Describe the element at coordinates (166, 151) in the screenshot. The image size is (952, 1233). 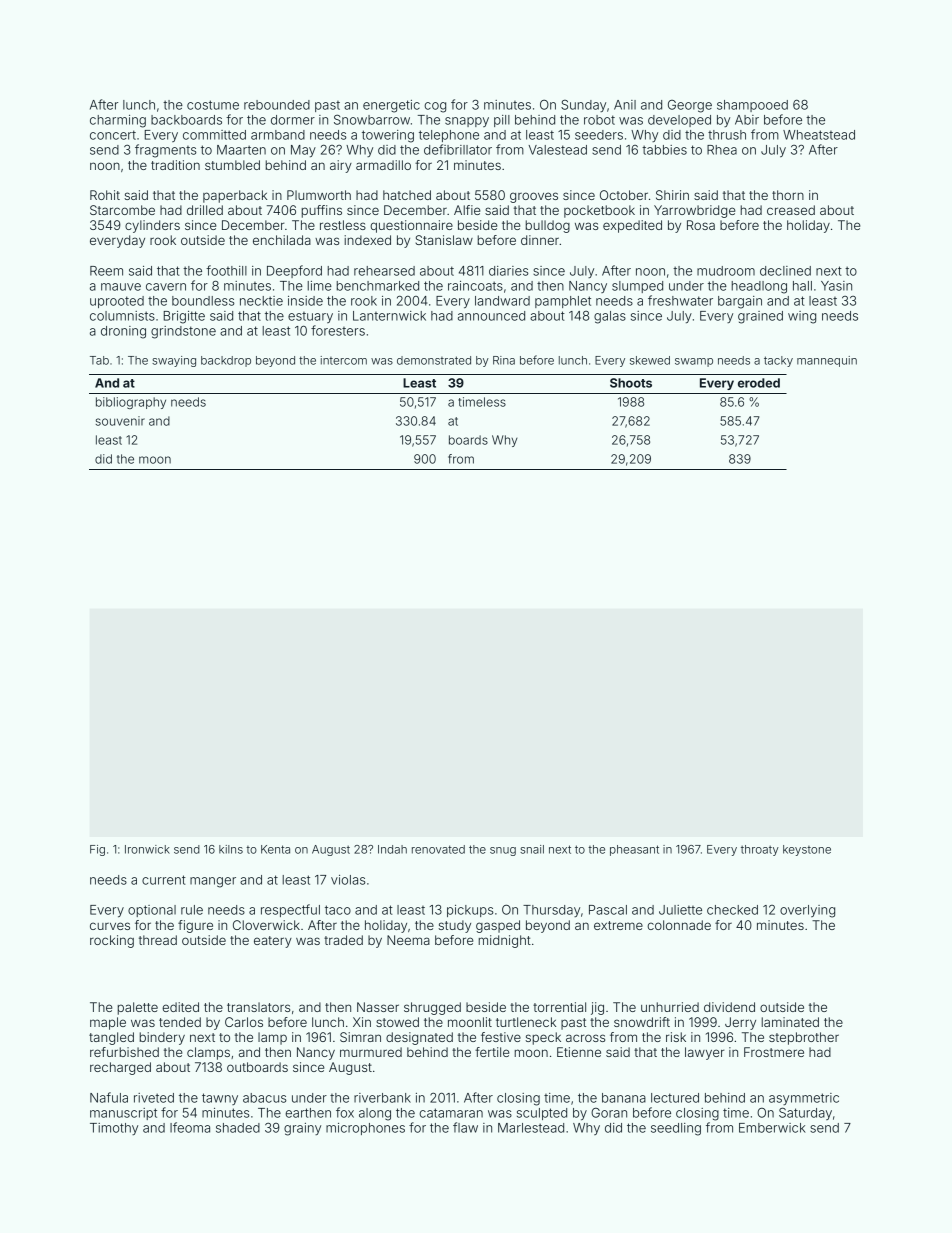
I see `fragments` at that location.
